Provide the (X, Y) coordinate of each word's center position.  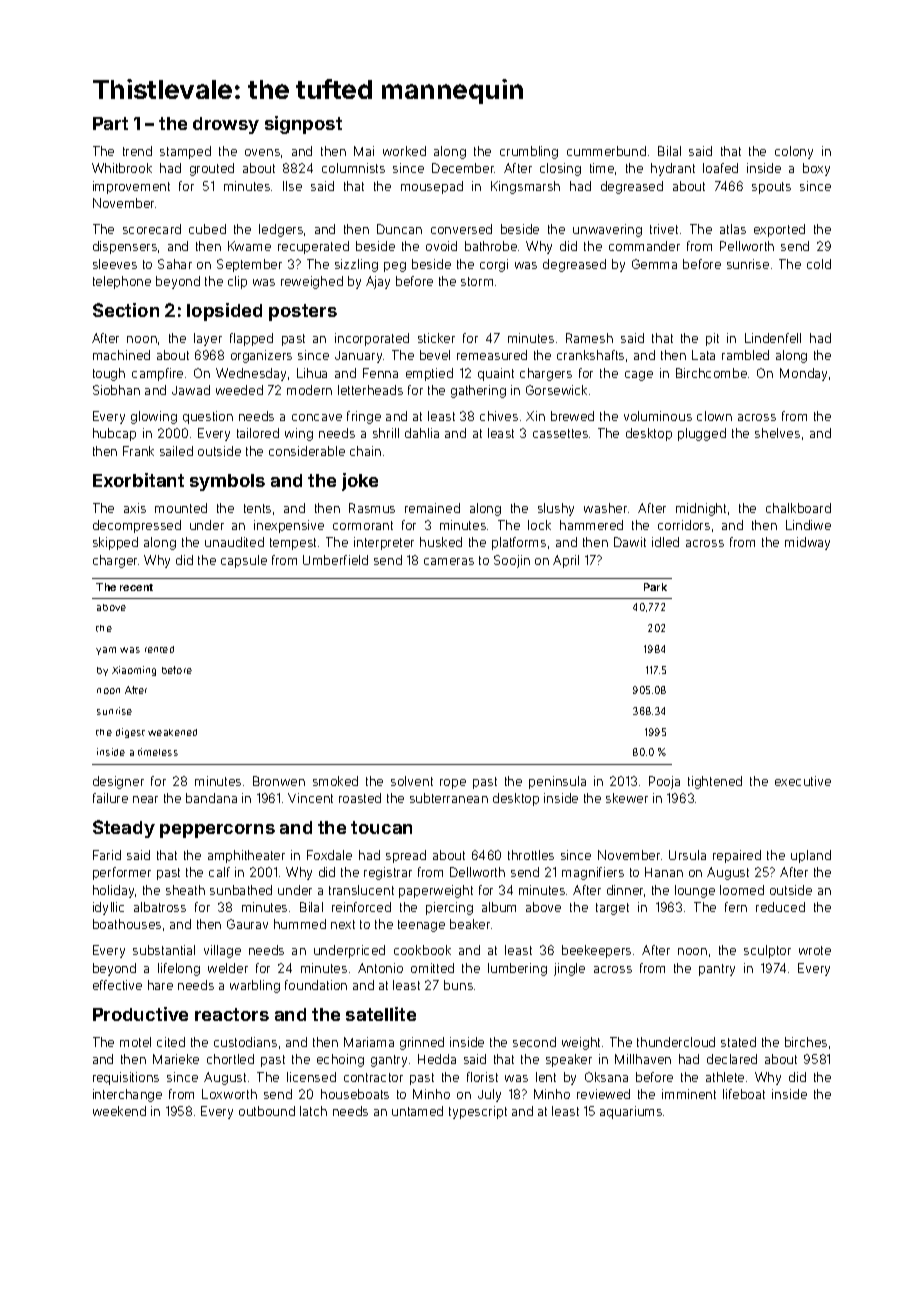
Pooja (664, 782)
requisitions (126, 1078)
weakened (172, 732)
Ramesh (589, 338)
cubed (207, 229)
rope (453, 784)
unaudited (234, 542)
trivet (664, 229)
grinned (422, 1043)
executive (803, 781)
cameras (449, 561)
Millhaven (643, 1059)
